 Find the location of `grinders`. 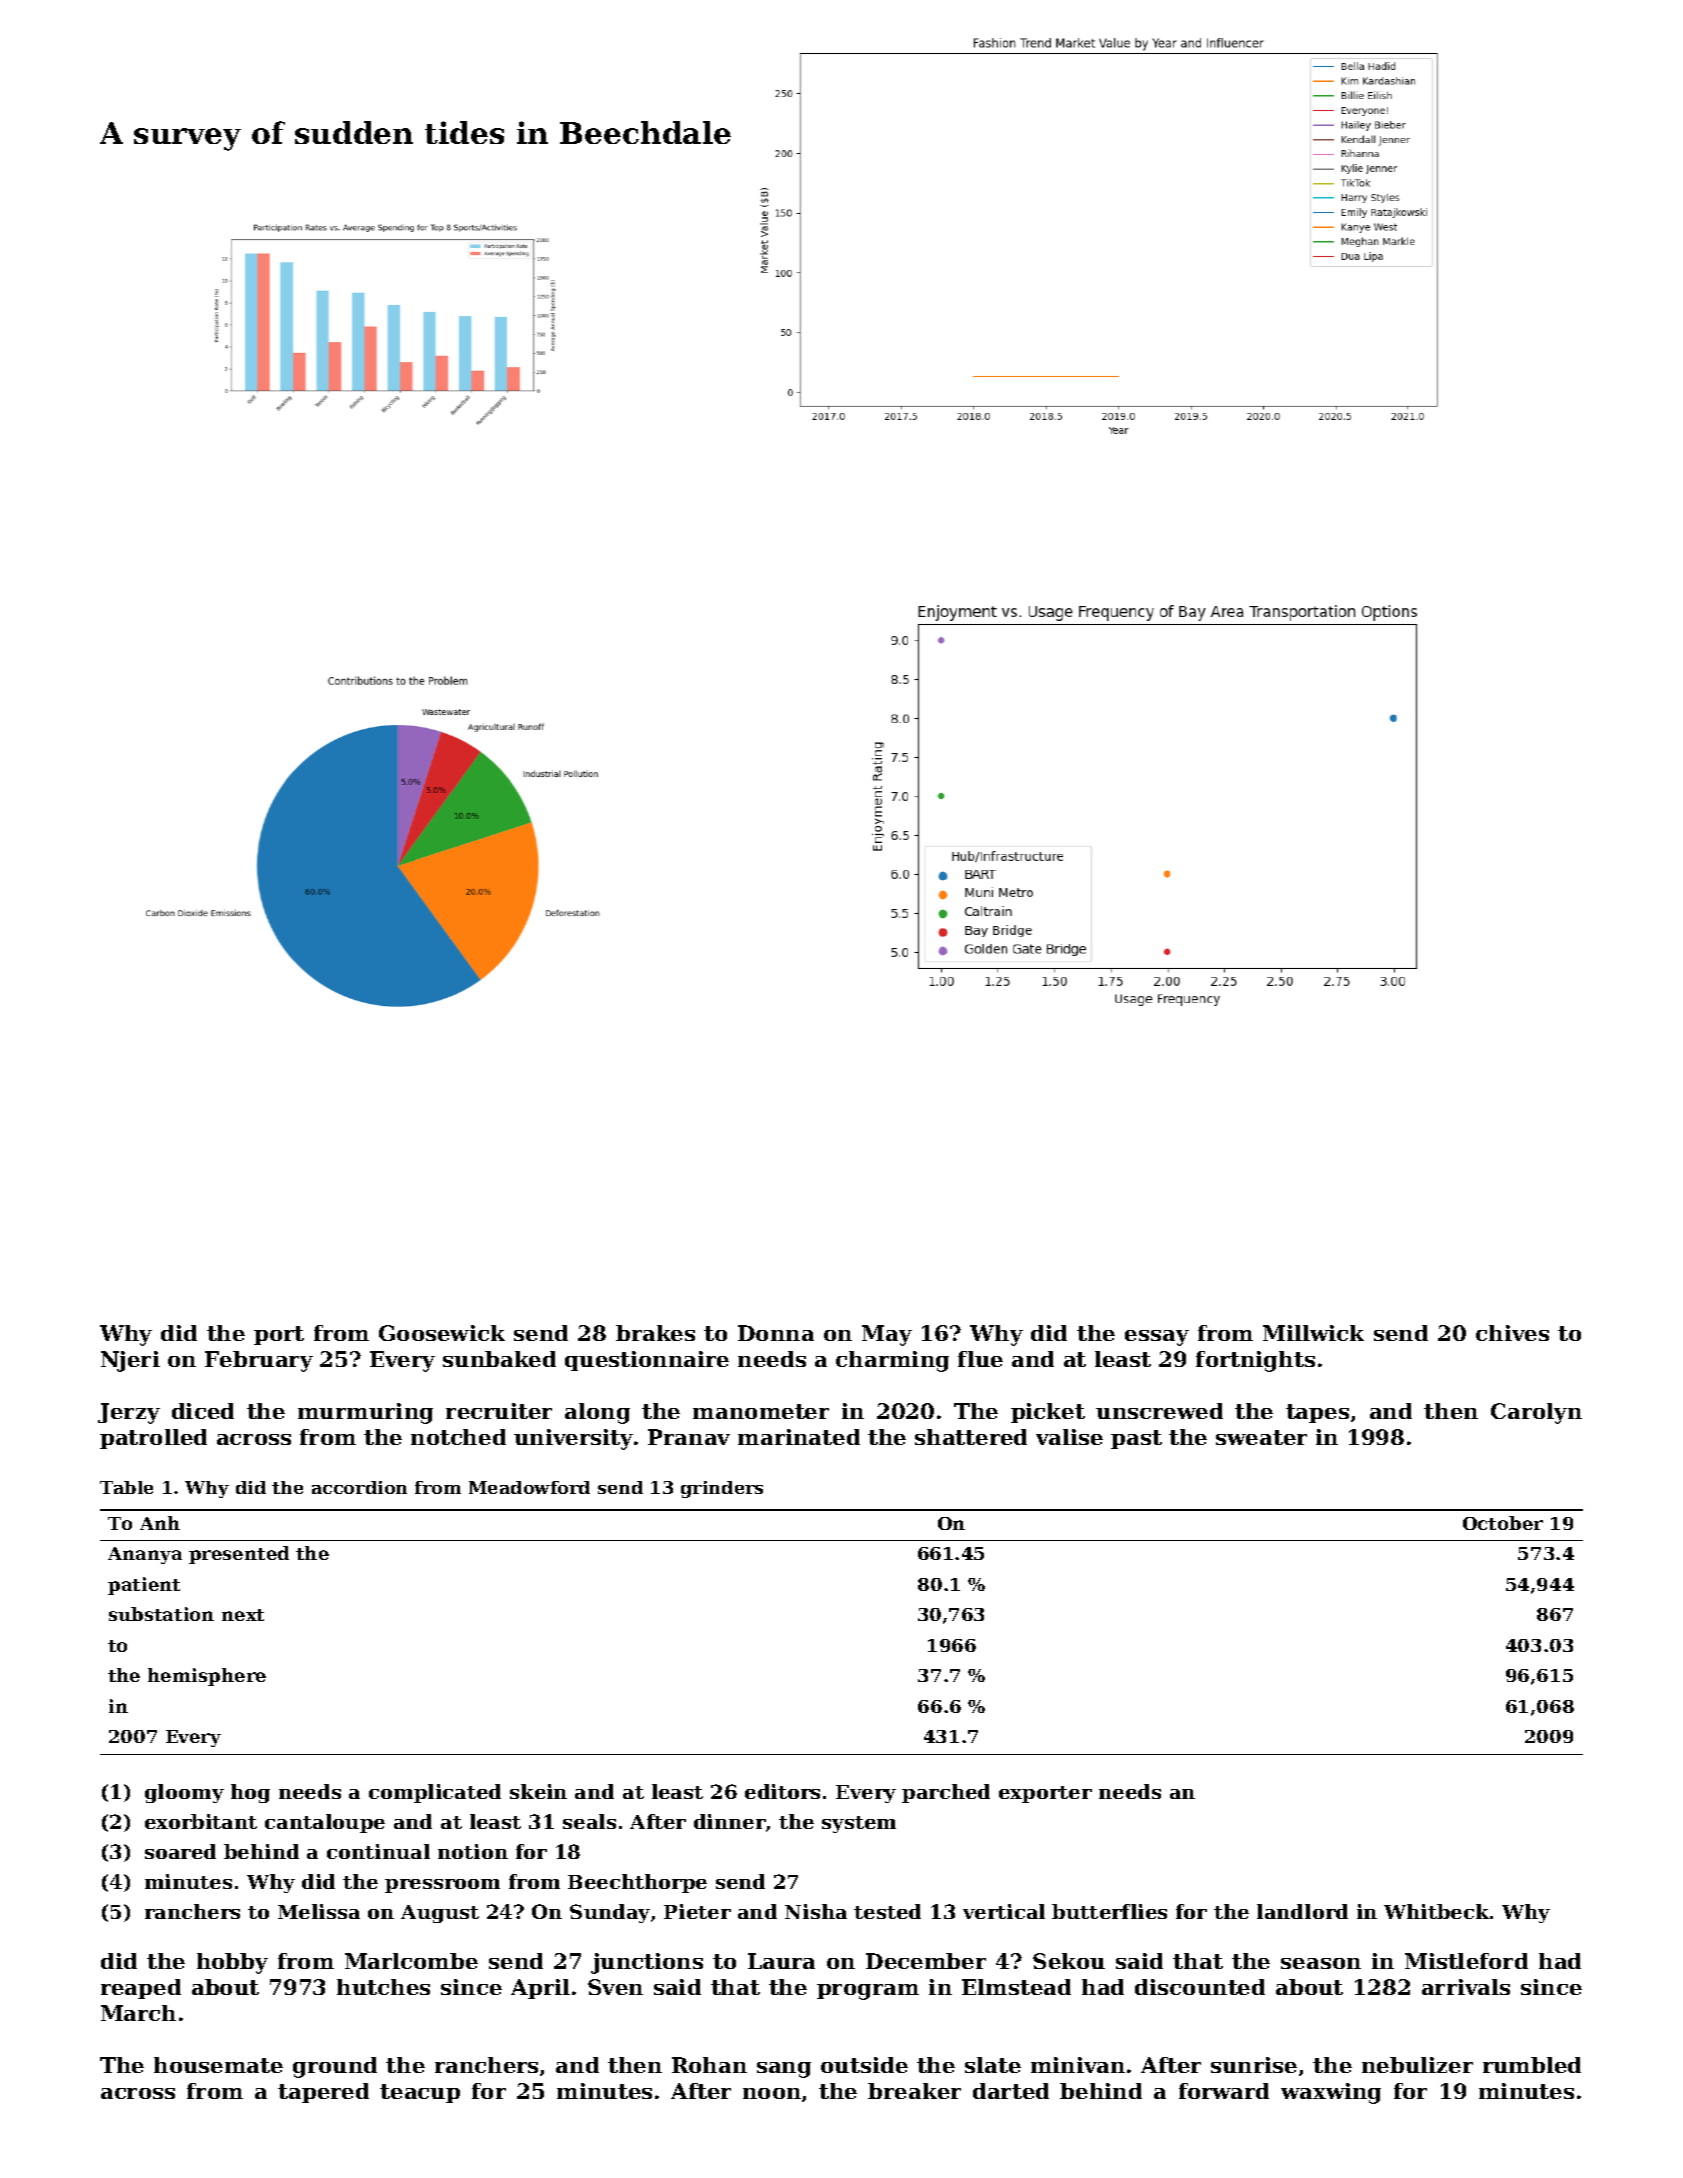

grinders is located at coordinates (722, 1489).
